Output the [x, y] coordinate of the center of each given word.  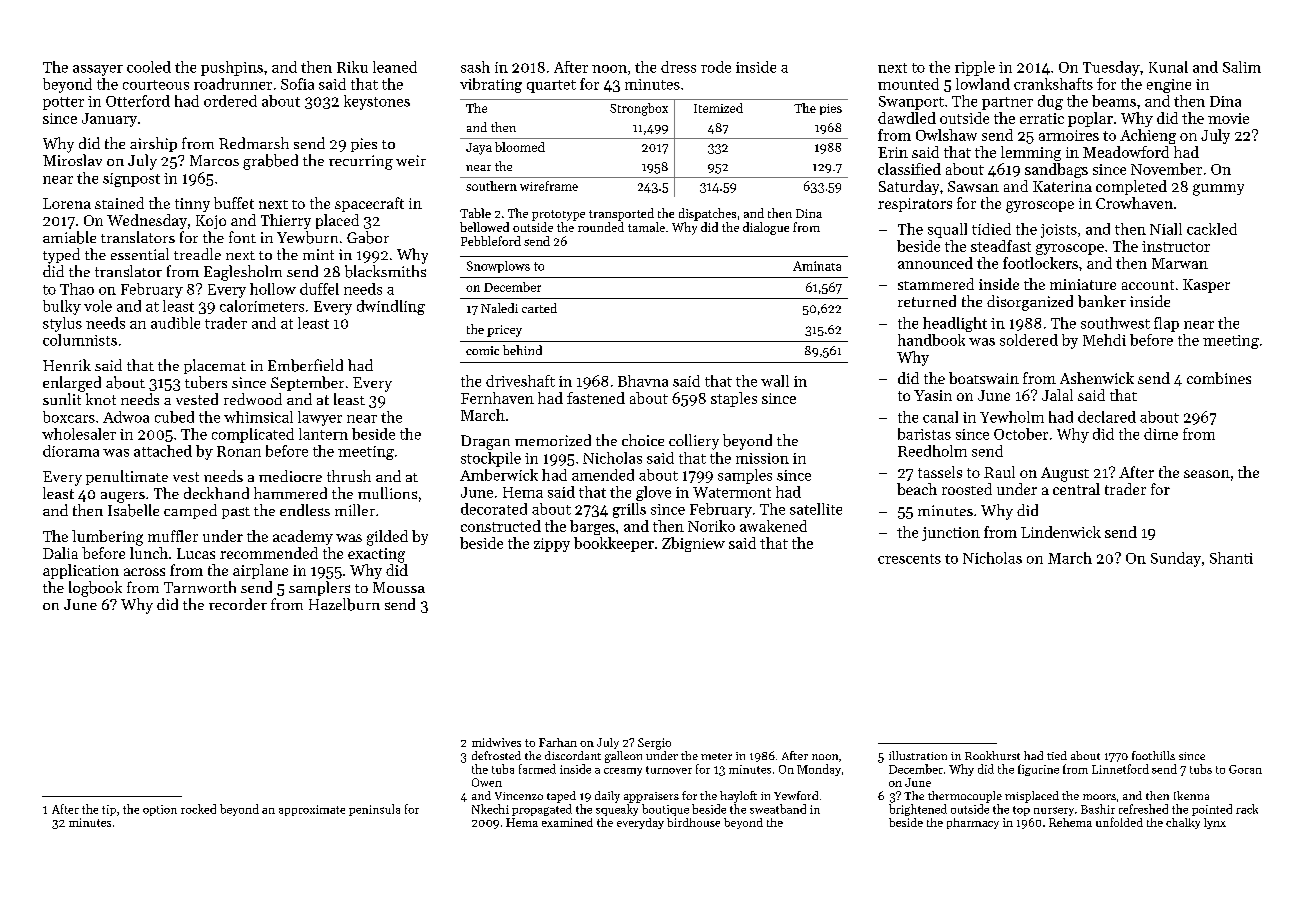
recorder [238, 604]
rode [716, 67]
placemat [215, 366]
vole [98, 306]
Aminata [817, 266]
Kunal [1168, 67]
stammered [936, 284]
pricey [504, 331]
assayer [98, 70]
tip [109, 810]
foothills [1153, 755]
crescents [909, 559]
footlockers [1040, 263]
